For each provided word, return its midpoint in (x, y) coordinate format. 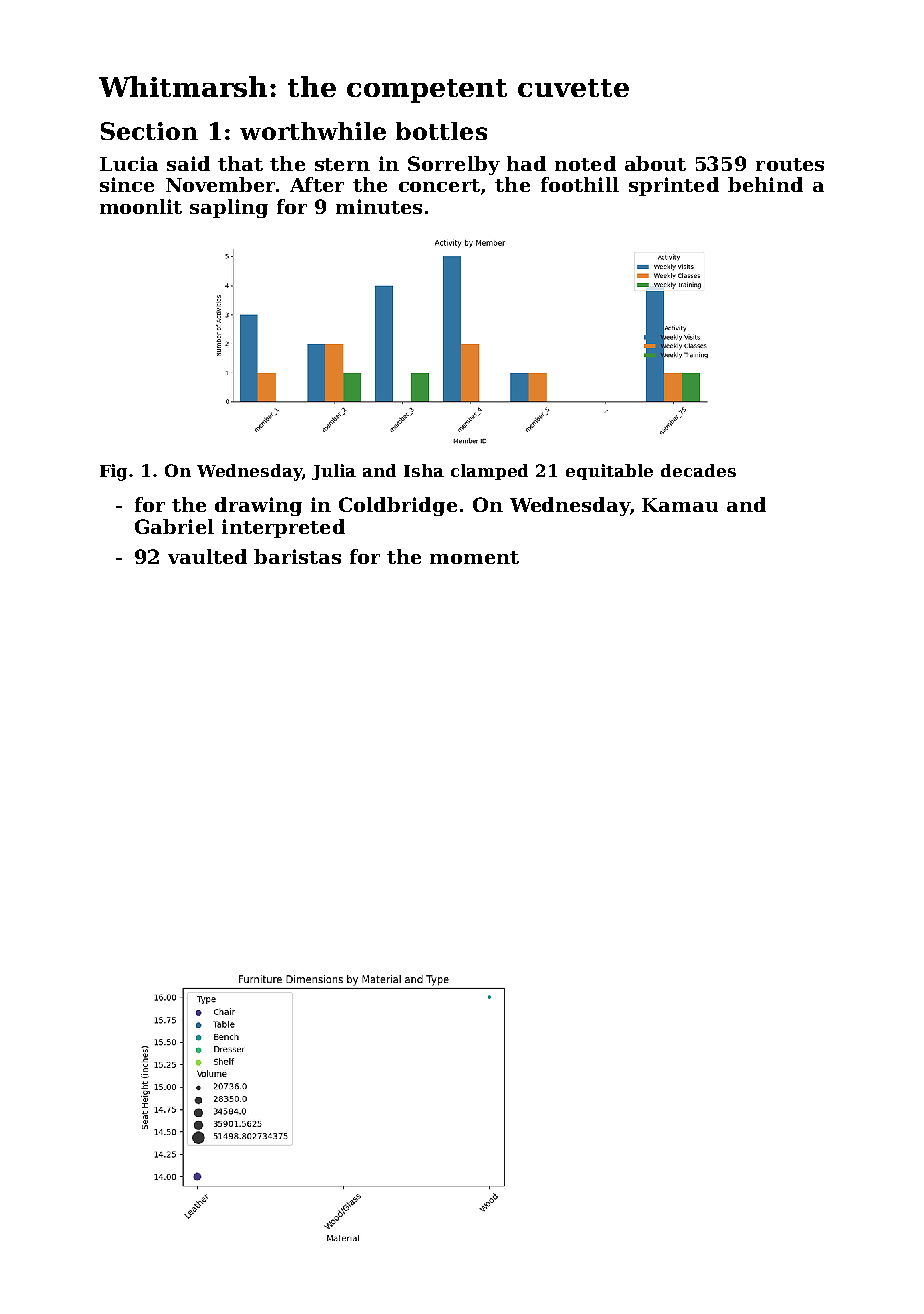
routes (790, 164)
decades (698, 470)
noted (585, 163)
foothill (580, 184)
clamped (489, 472)
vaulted (207, 556)
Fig (115, 472)
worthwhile (313, 131)
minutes (379, 206)
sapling (229, 208)
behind (765, 184)
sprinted (674, 186)
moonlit (141, 206)
